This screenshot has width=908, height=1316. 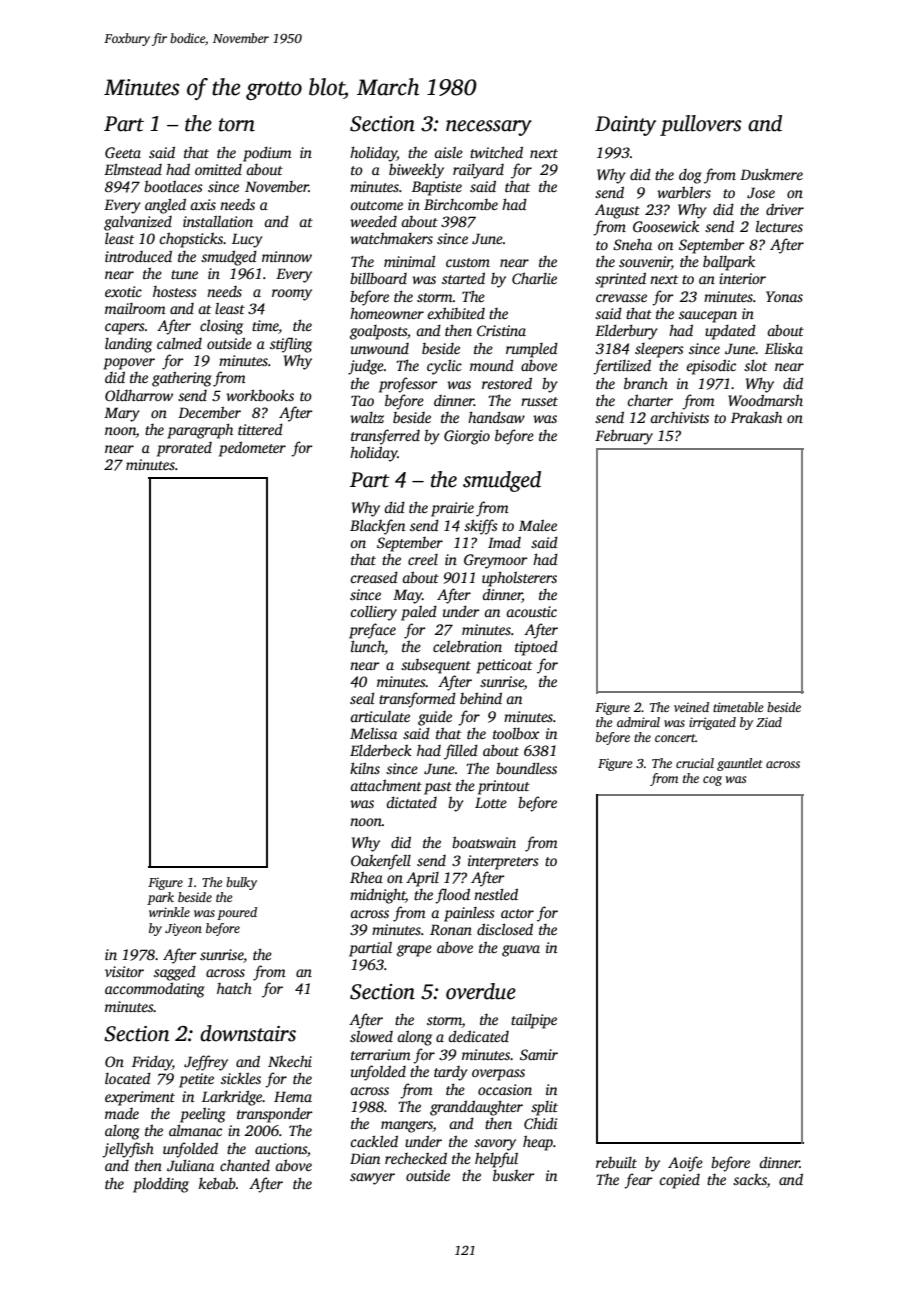 I want to click on seal, so click(x=362, y=698).
